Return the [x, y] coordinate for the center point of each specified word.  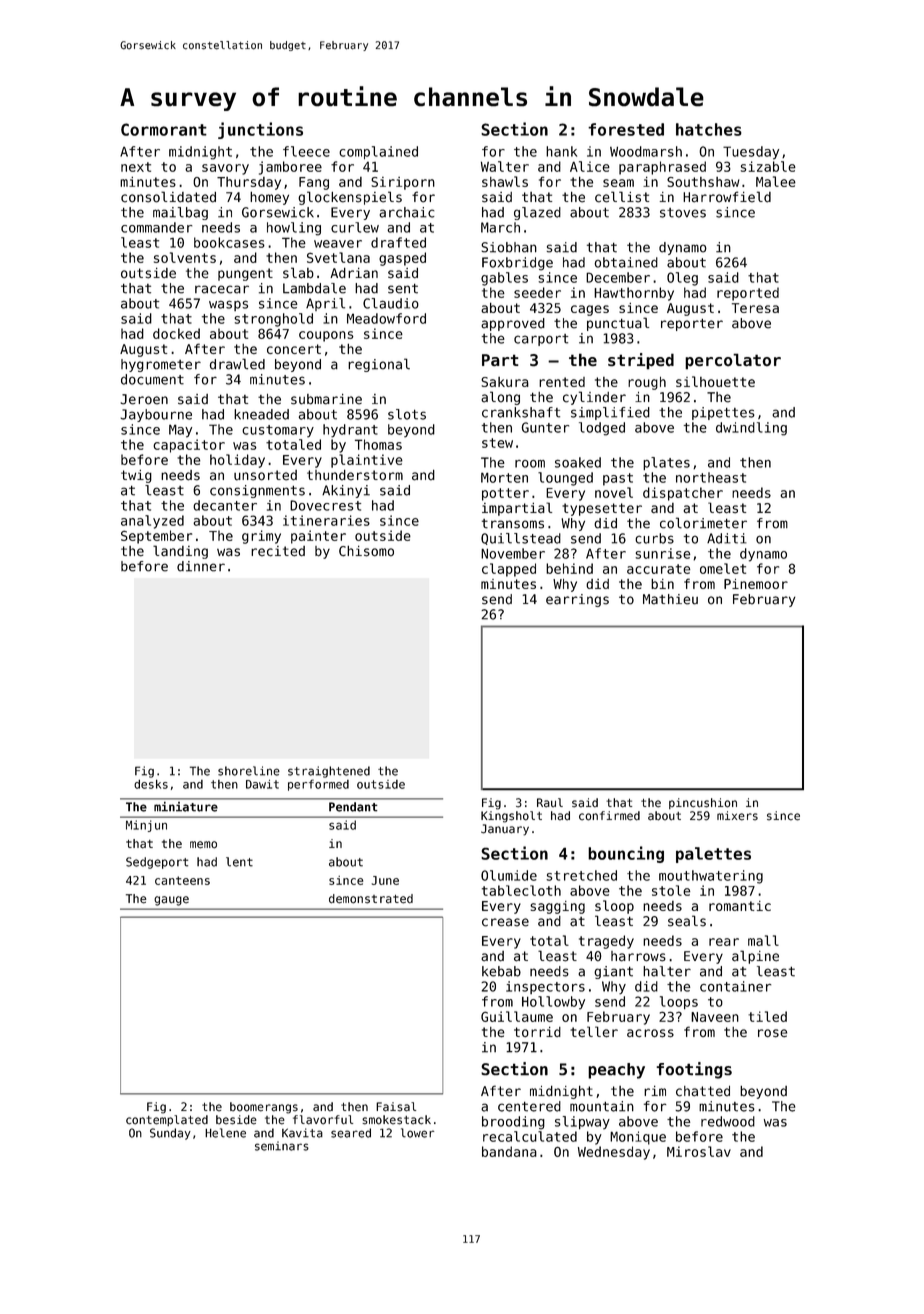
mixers [737, 816]
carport [541, 340]
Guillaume [517, 1016]
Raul [550, 803]
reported [748, 294]
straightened [329, 772]
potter [505, 494]
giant [613, 972]
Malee [776, 181]
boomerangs [264, 1108]
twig [136, 476]
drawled [237, 364]
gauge [171, 901]
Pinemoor [756, 584]
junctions [260, 130]
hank [561, 151]
